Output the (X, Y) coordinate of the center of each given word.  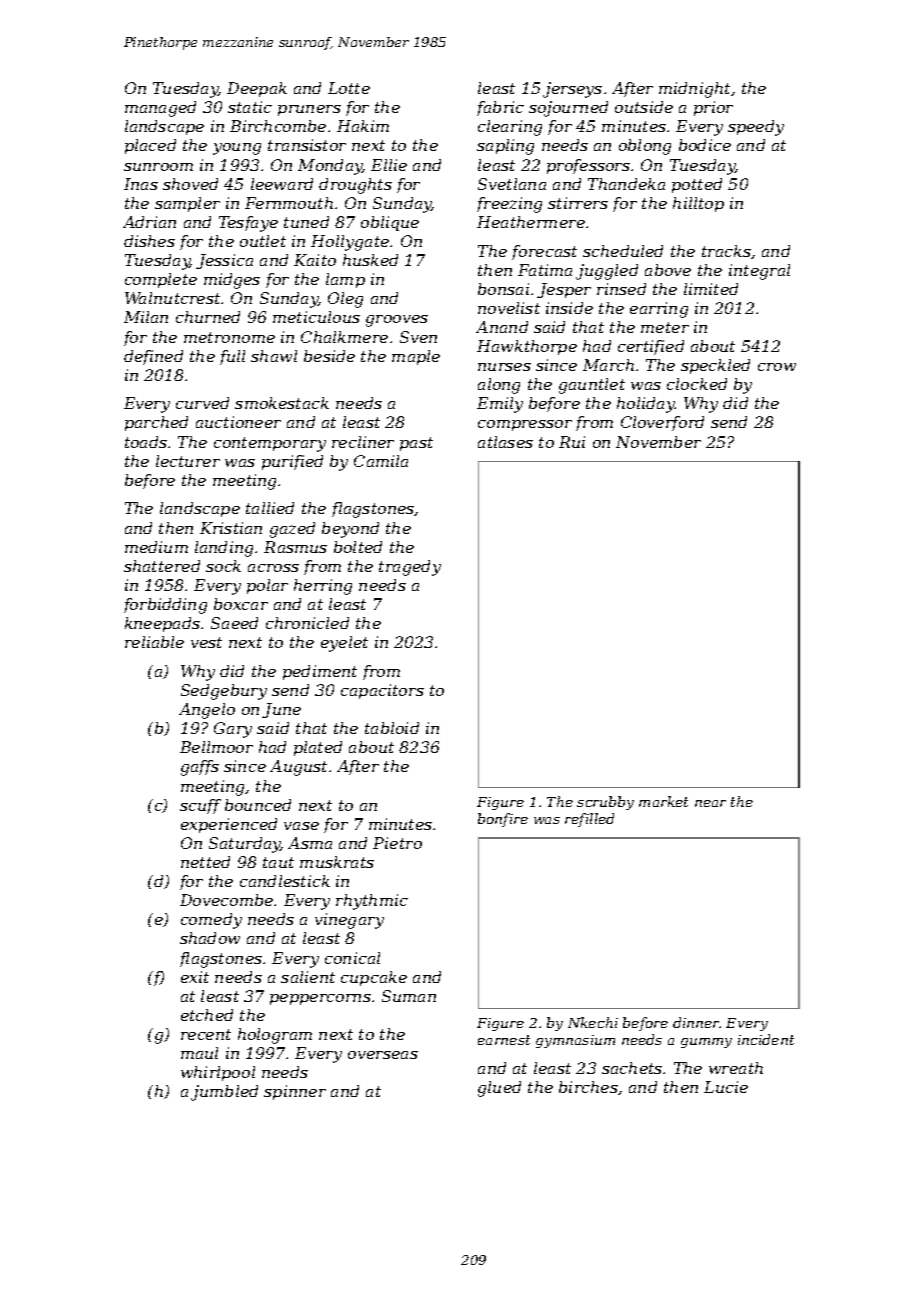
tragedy (410, 568)
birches (588, 1087)
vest (206, 642)
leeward (282, 184)
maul (199, 1053)
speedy (756, 128)
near (710, 803)
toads (146, 442)
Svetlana (512, 184)
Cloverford (662, 423)
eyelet (344, 644)
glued (499, 1089)
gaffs (200, 768)
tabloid (392, 728)
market (663, 801)
